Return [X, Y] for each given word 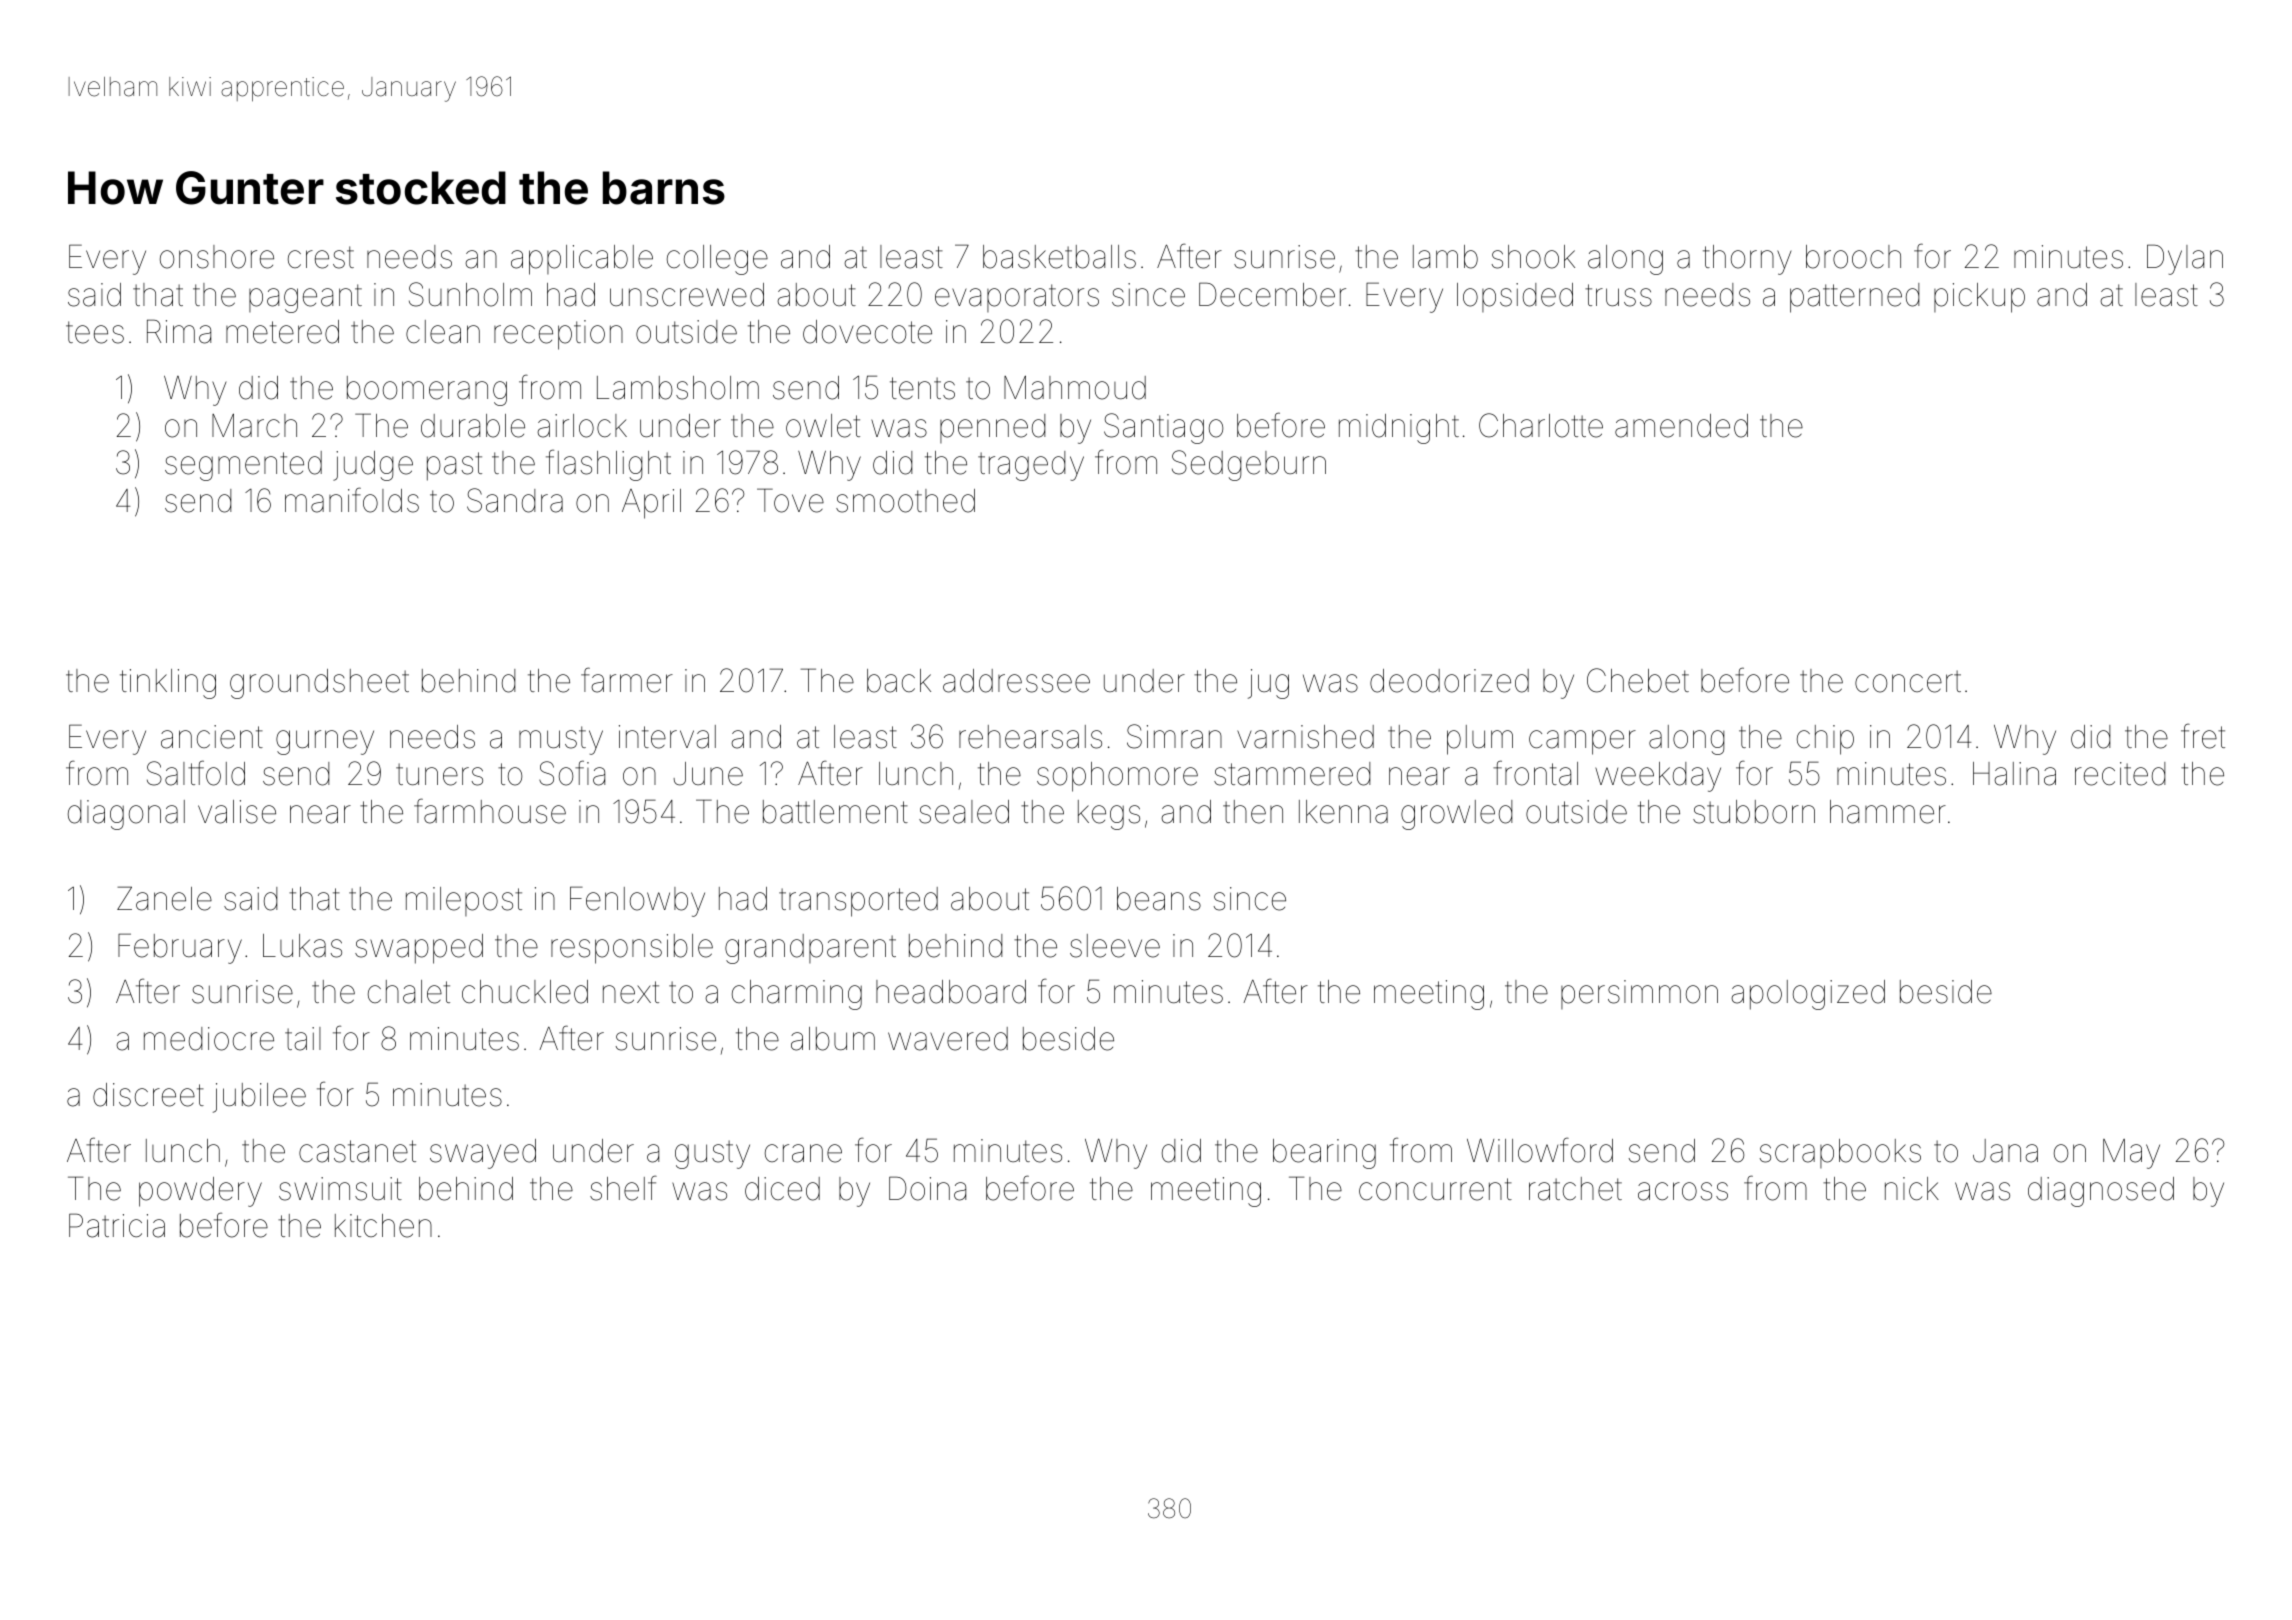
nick [1912, 1188]
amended [1681, 426]
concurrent [1435, 1189]
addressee [1016, 681]
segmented [243, 466]
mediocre [209, 1039]
